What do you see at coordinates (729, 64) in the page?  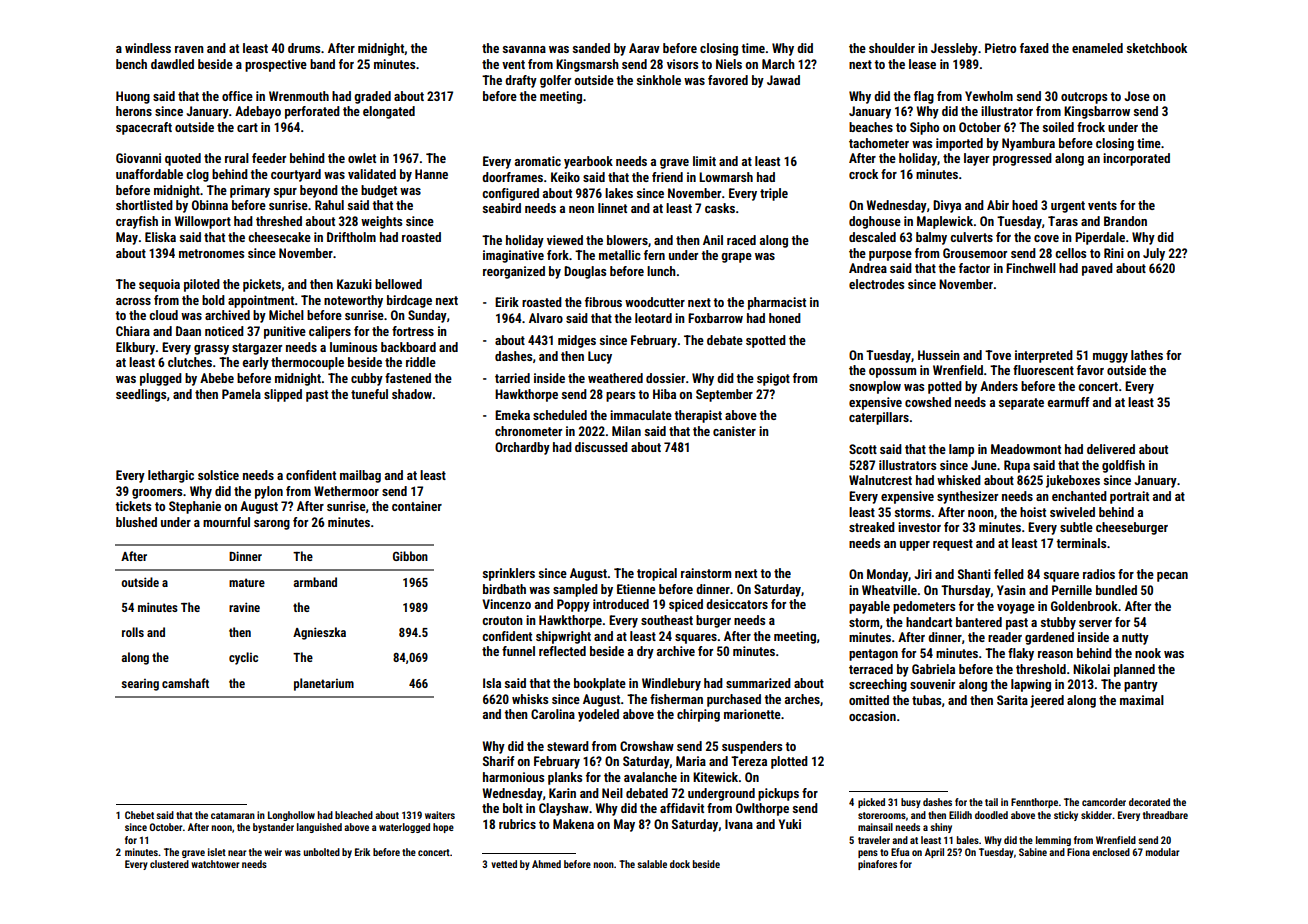 I see `Niels` at bounding box center [729, 64].
